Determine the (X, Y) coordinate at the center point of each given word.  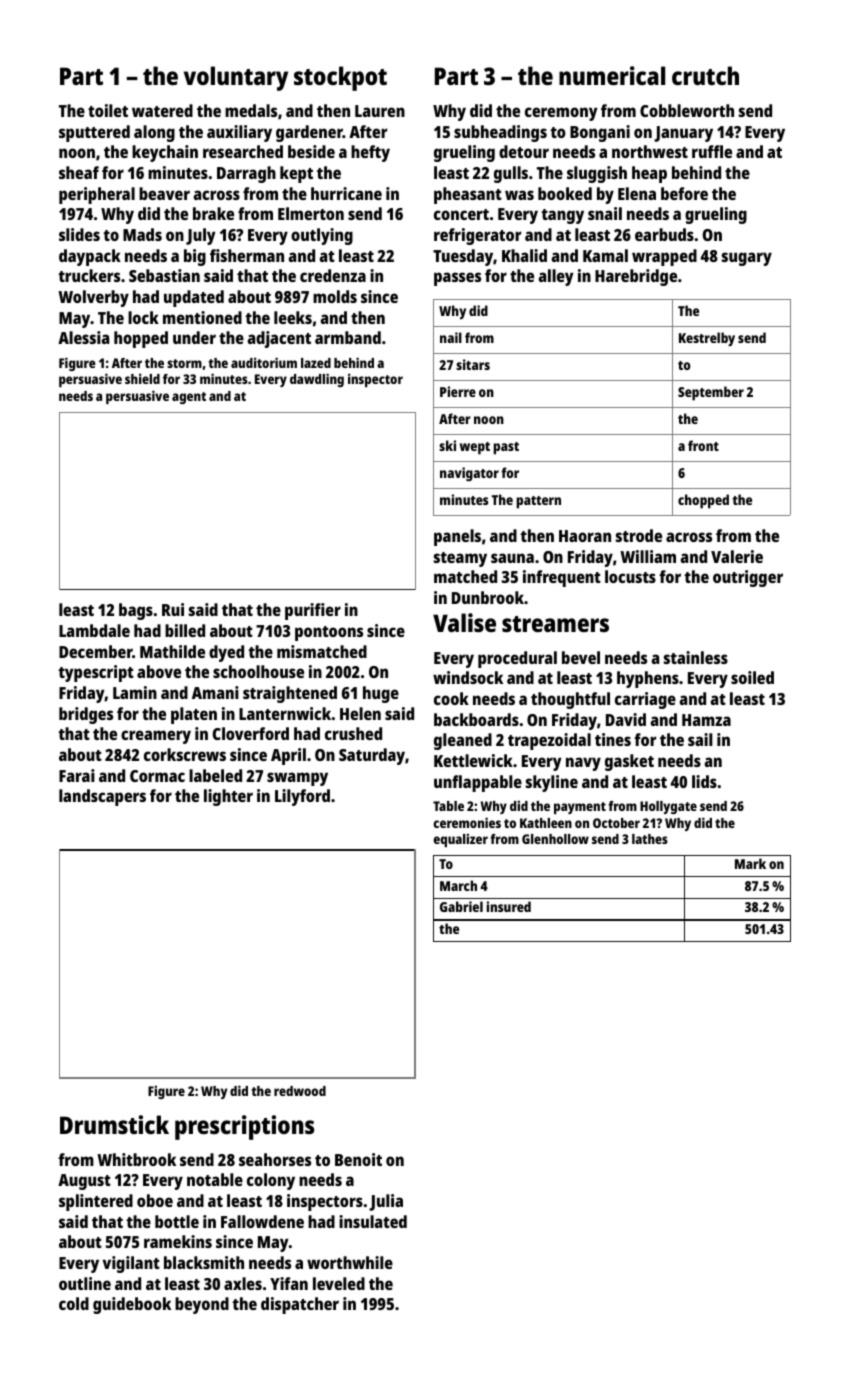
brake (213, 213)
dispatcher (300, 1305)
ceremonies (467, 822)
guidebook (132, 1305)
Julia (386, 1202)
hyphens (648, 679)
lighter (228, 797)
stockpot (340, 78)
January (683, 134)
